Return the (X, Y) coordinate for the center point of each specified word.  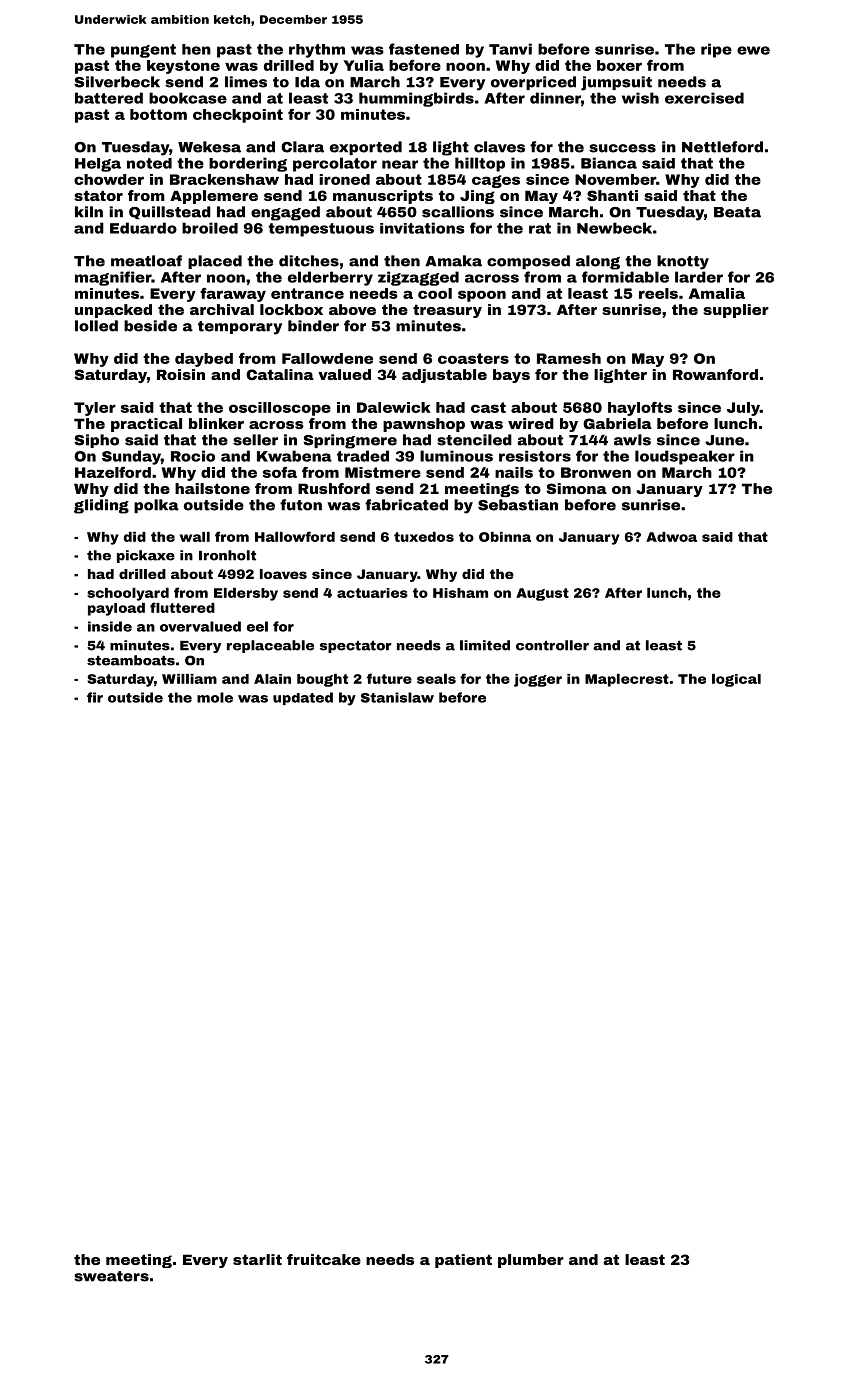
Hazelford (113, 472)
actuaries (372, 593)
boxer (619, 65)
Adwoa (671, 537)
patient (463, 1261)
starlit (257, 1259)
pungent (143, 51)
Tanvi (510, 49)
